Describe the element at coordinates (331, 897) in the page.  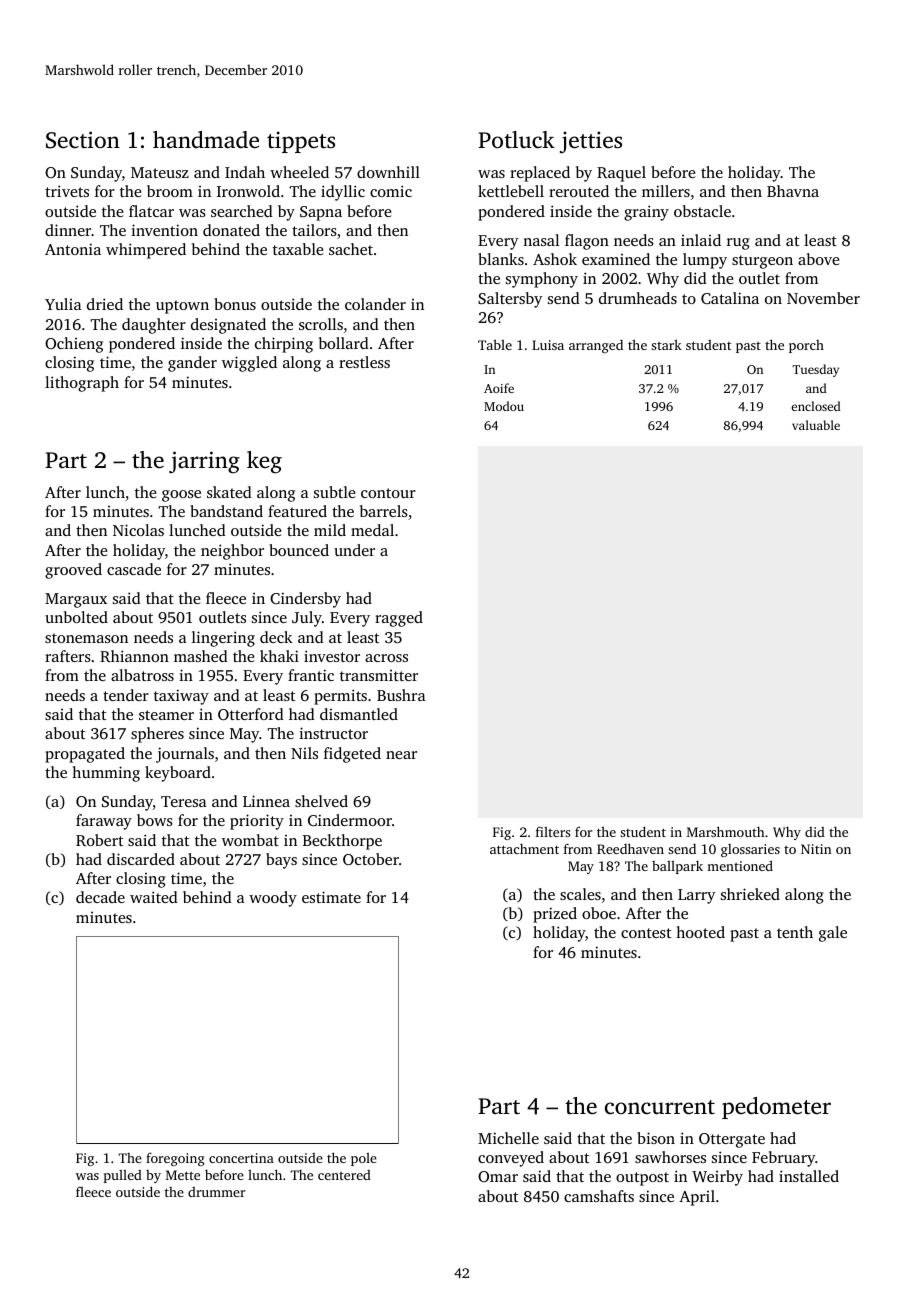
I see `estimate` at that location.
